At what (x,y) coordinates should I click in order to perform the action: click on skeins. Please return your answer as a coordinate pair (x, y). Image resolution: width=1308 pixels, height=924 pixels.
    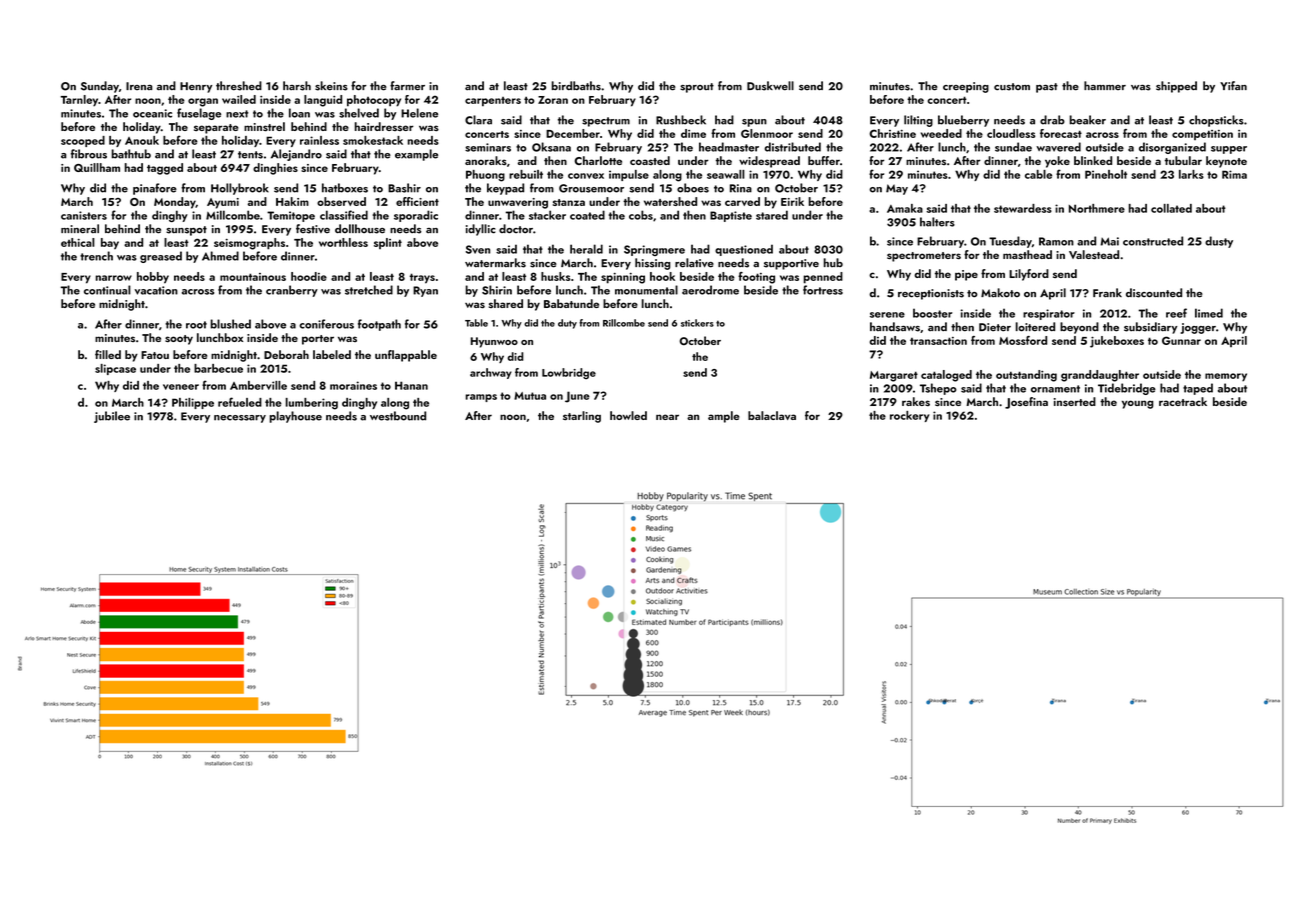
    Looking at the image, I should click on (331, 86).
